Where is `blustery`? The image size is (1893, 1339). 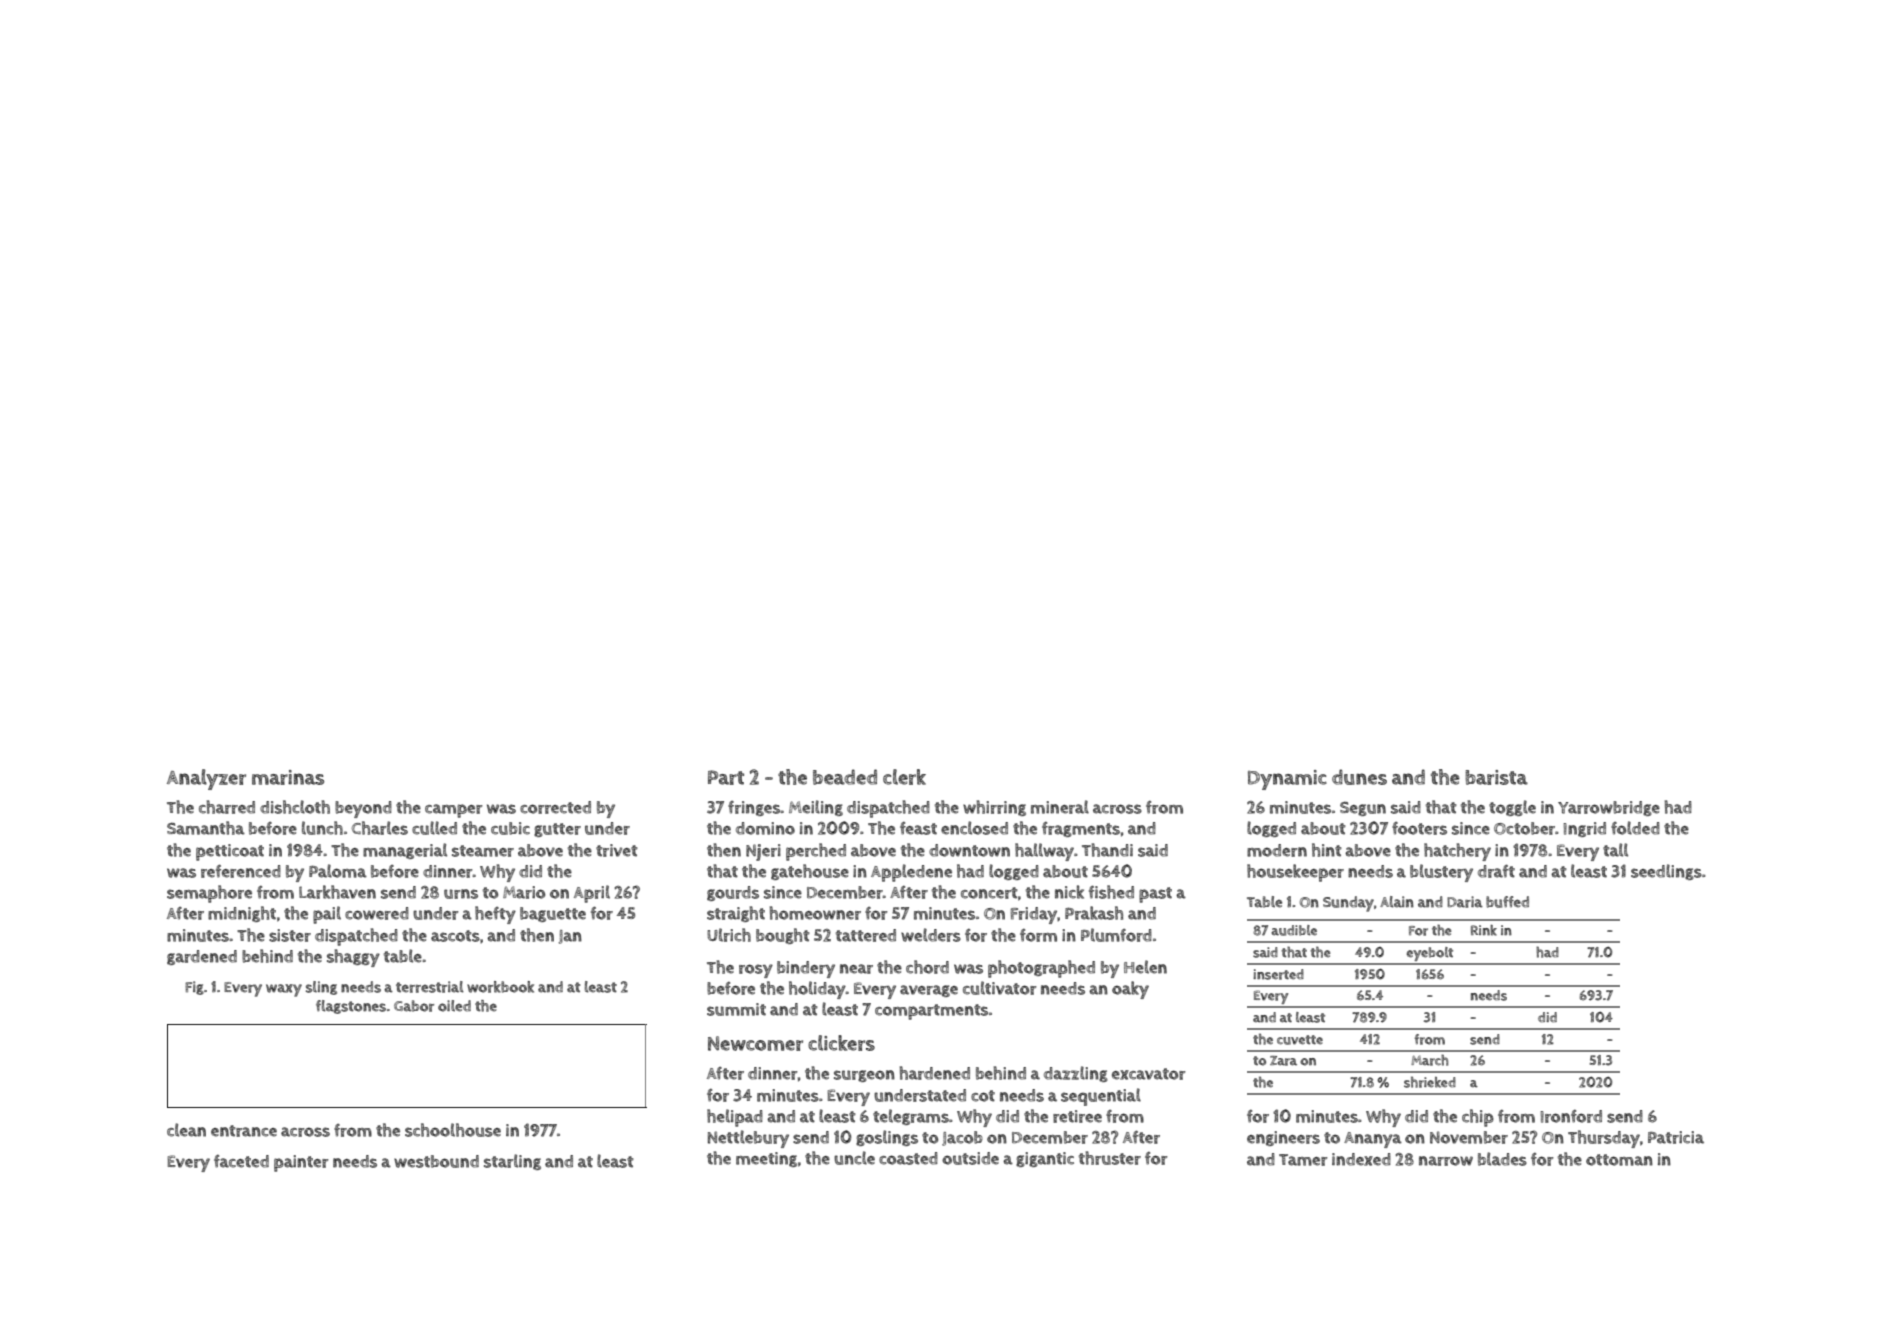 blustery is located at coordinates (1441, 873).
